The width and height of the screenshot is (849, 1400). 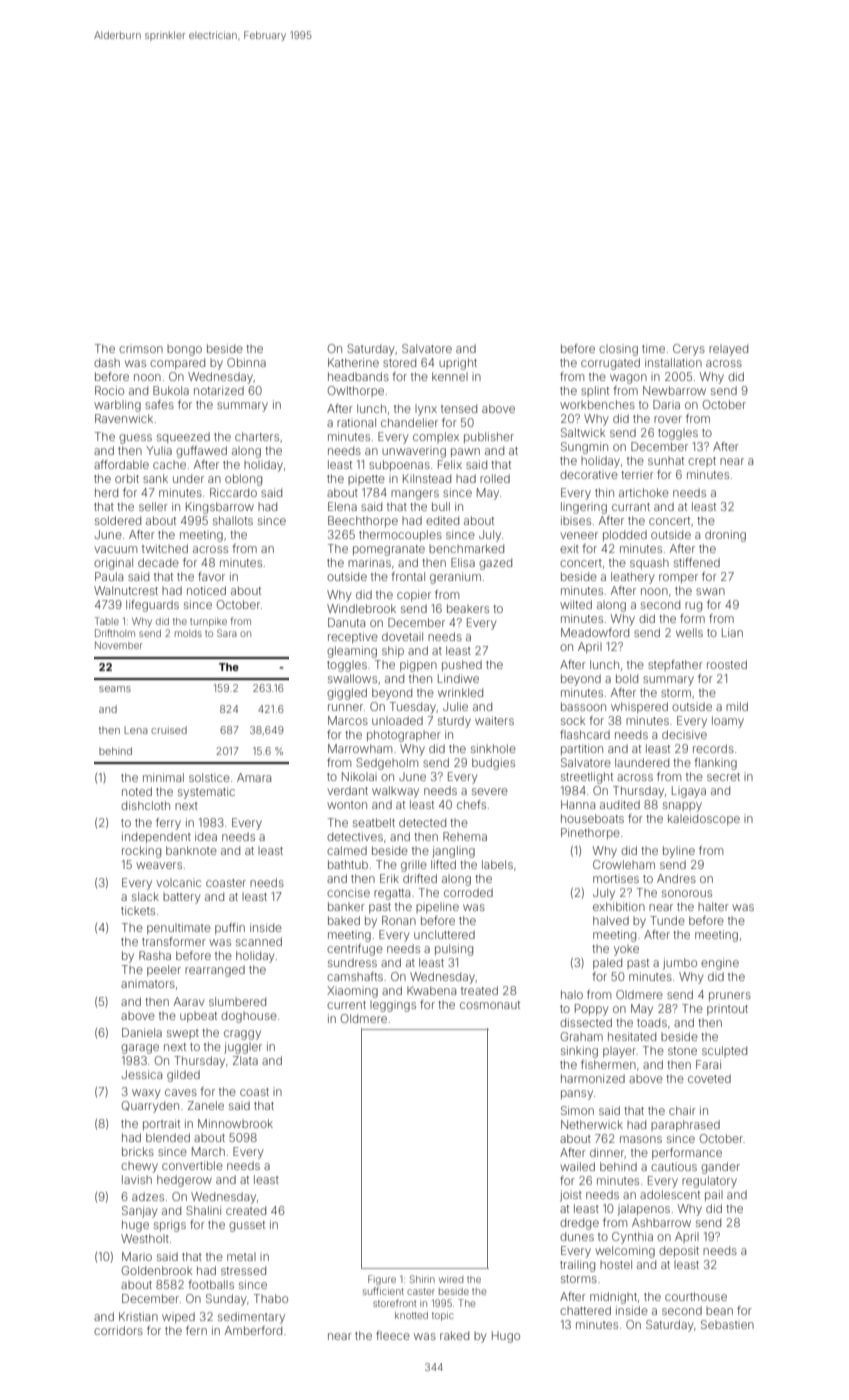 What do you see at coordinates (135, 1226) in the screenshot?
I see `huge` at bounding box center [135, 1226].
